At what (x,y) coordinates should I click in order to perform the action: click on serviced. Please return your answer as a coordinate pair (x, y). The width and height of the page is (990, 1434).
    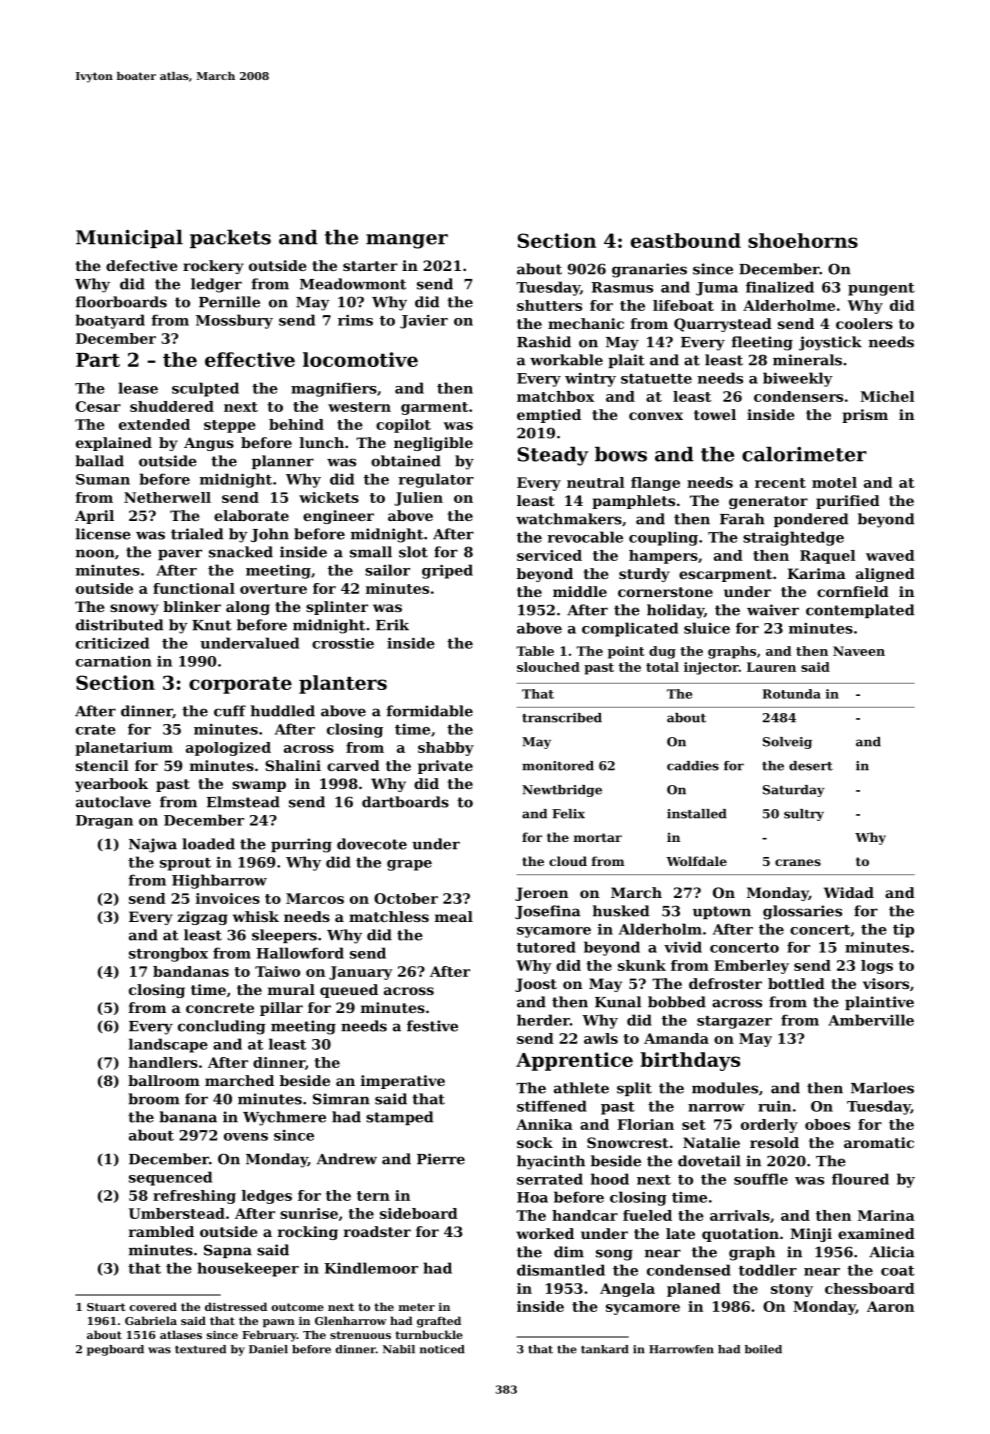
    Looking at the image, I should click on (549, 555).
